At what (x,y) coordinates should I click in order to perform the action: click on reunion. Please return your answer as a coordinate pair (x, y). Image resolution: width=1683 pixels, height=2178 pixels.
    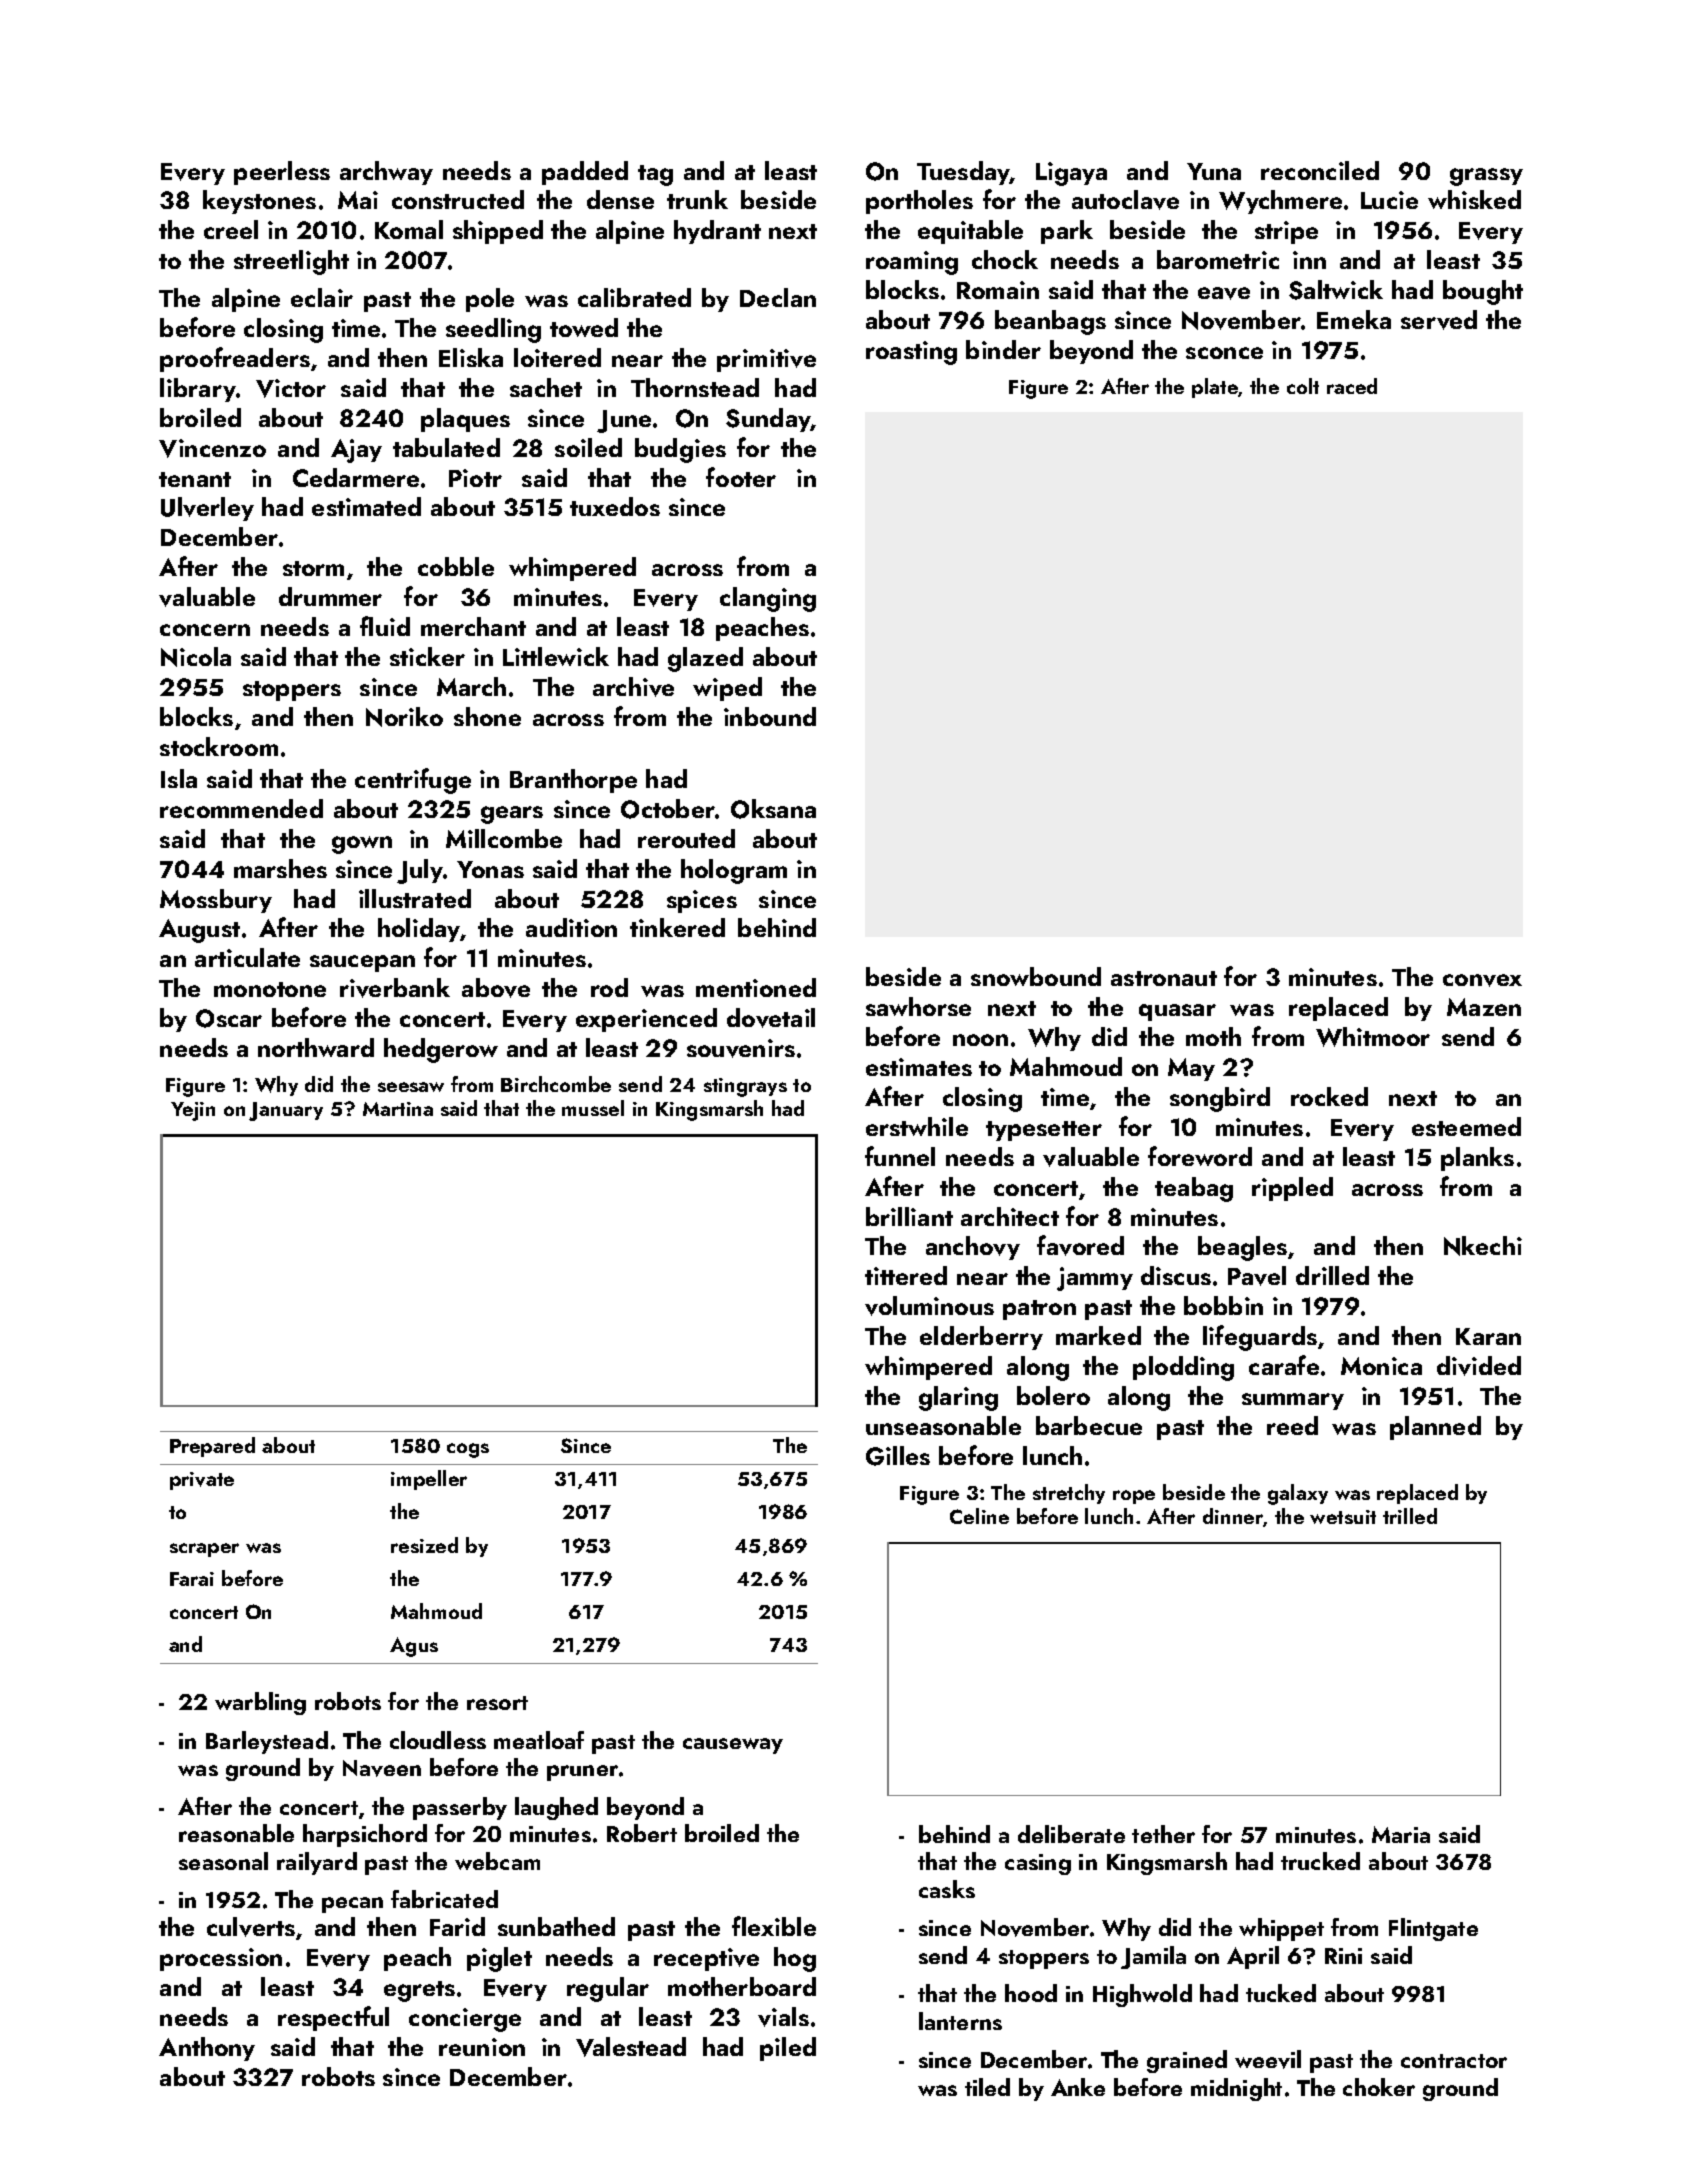
    Looking at the image, I should click on (482, 2047).
